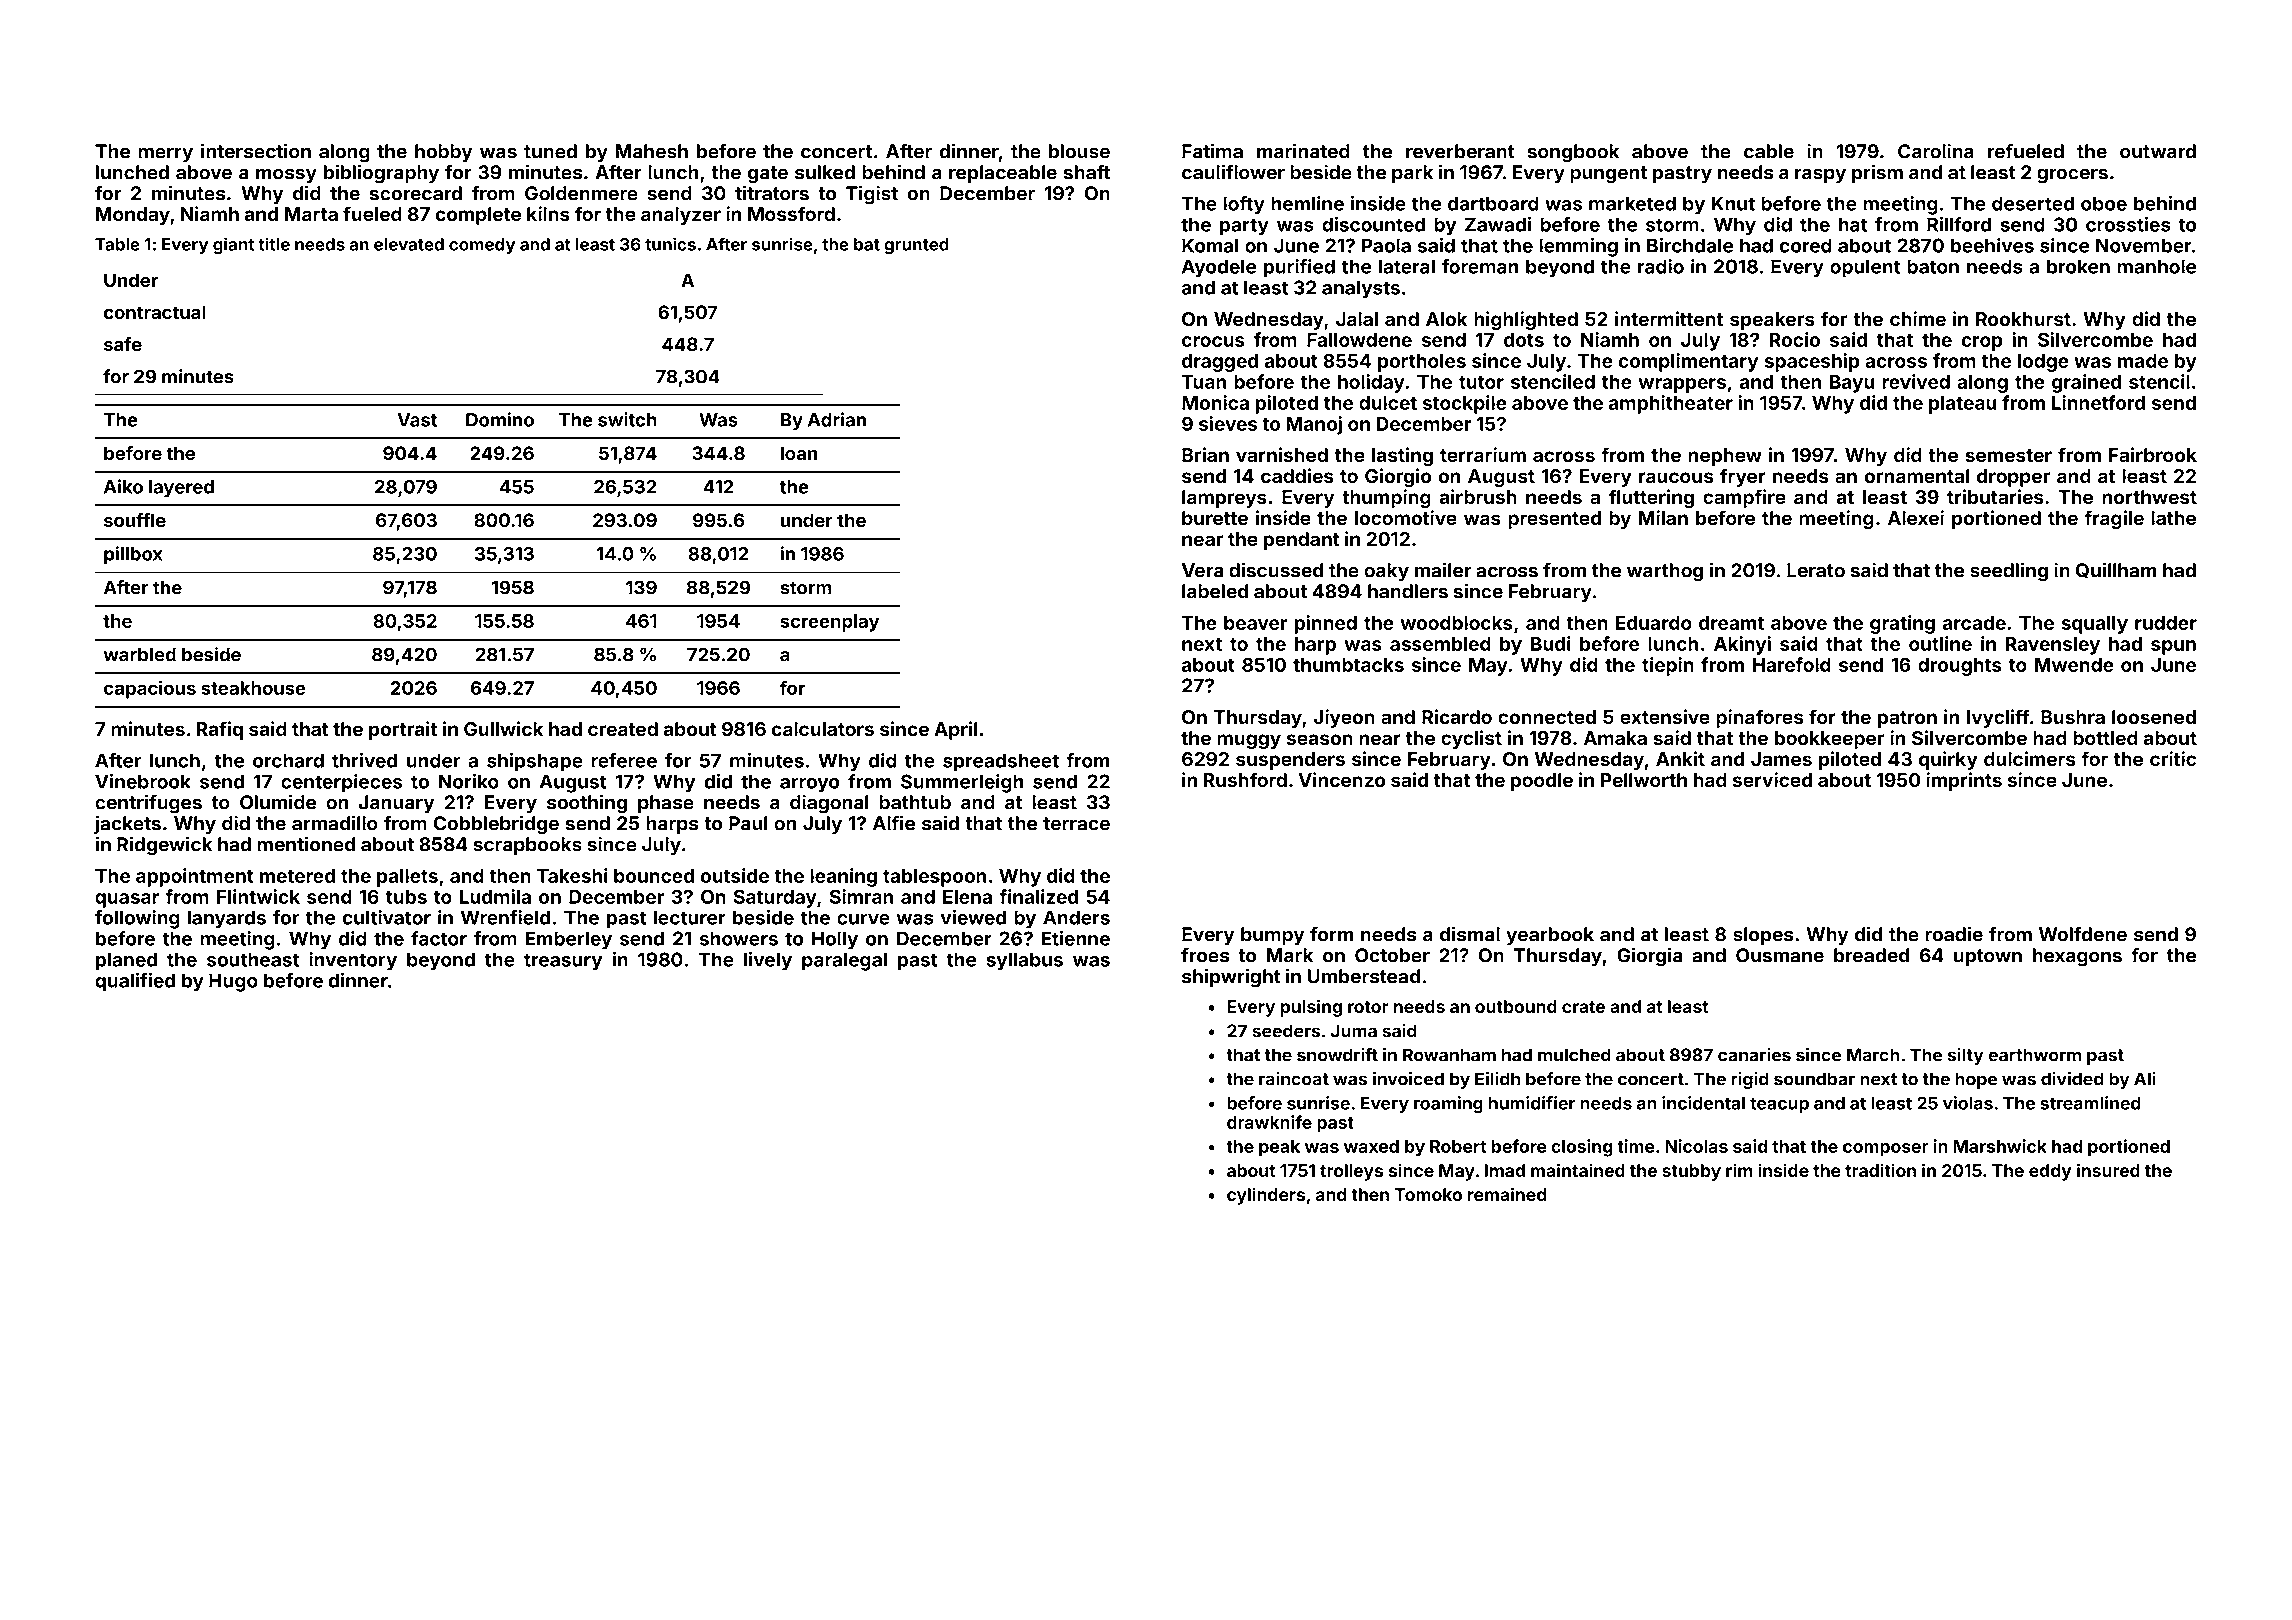  What do you see at coordinates (829, 623) in the screenshot?
I see `screenplay` at bounding box center [829, 623].
